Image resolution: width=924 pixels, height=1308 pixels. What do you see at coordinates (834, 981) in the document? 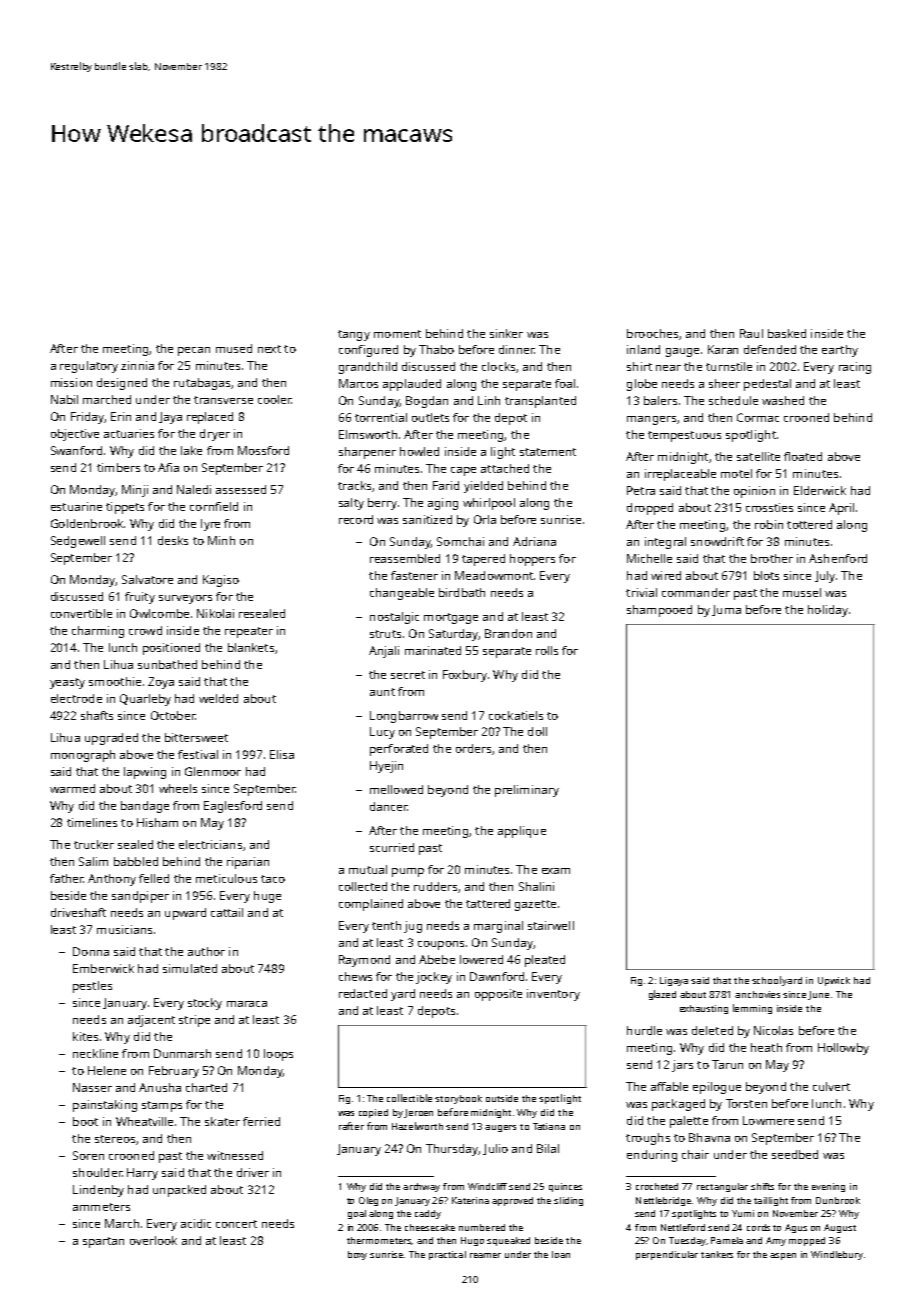
I see `Upwick` at bounding box center [834, 981].
